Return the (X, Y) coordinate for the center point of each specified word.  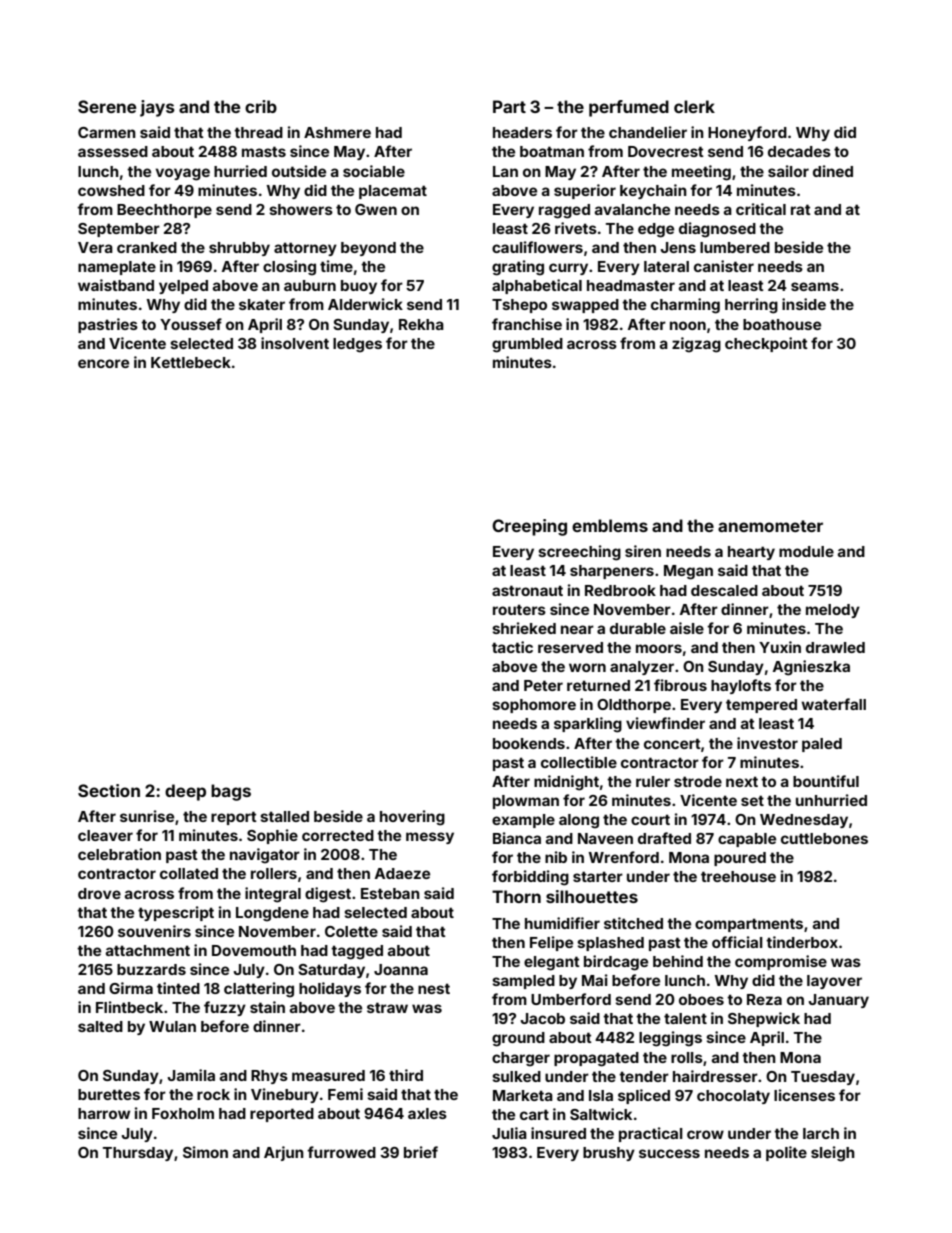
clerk (694, 106)
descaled (724, 590)
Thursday (138, 1154)
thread (258, 132)
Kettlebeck (191, 362)
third (406, 1075)
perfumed (629, 108)
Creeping (529, 527)
